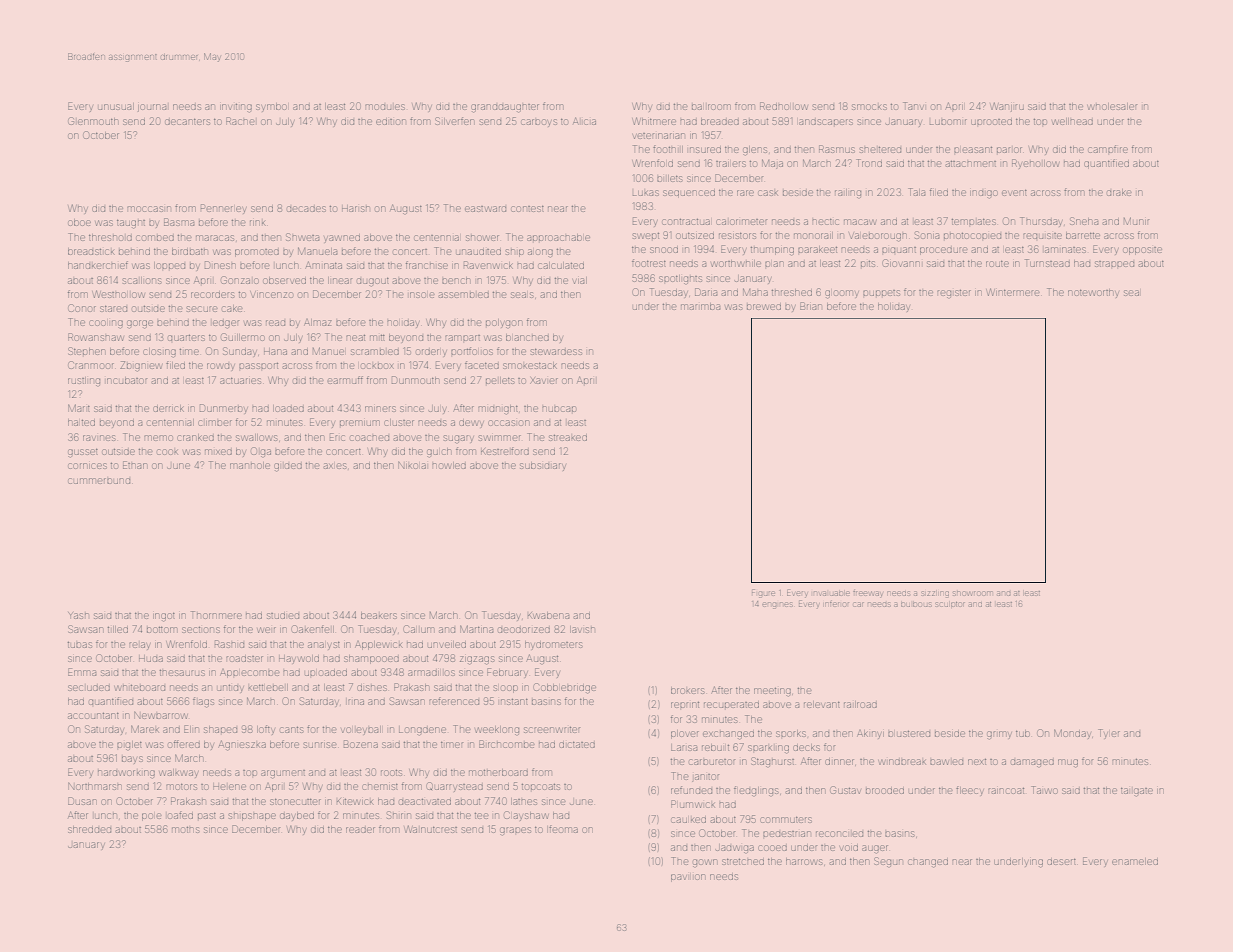 The width and height of the document is (1233, 952). I want to click on lofty, so click(265, 730).
